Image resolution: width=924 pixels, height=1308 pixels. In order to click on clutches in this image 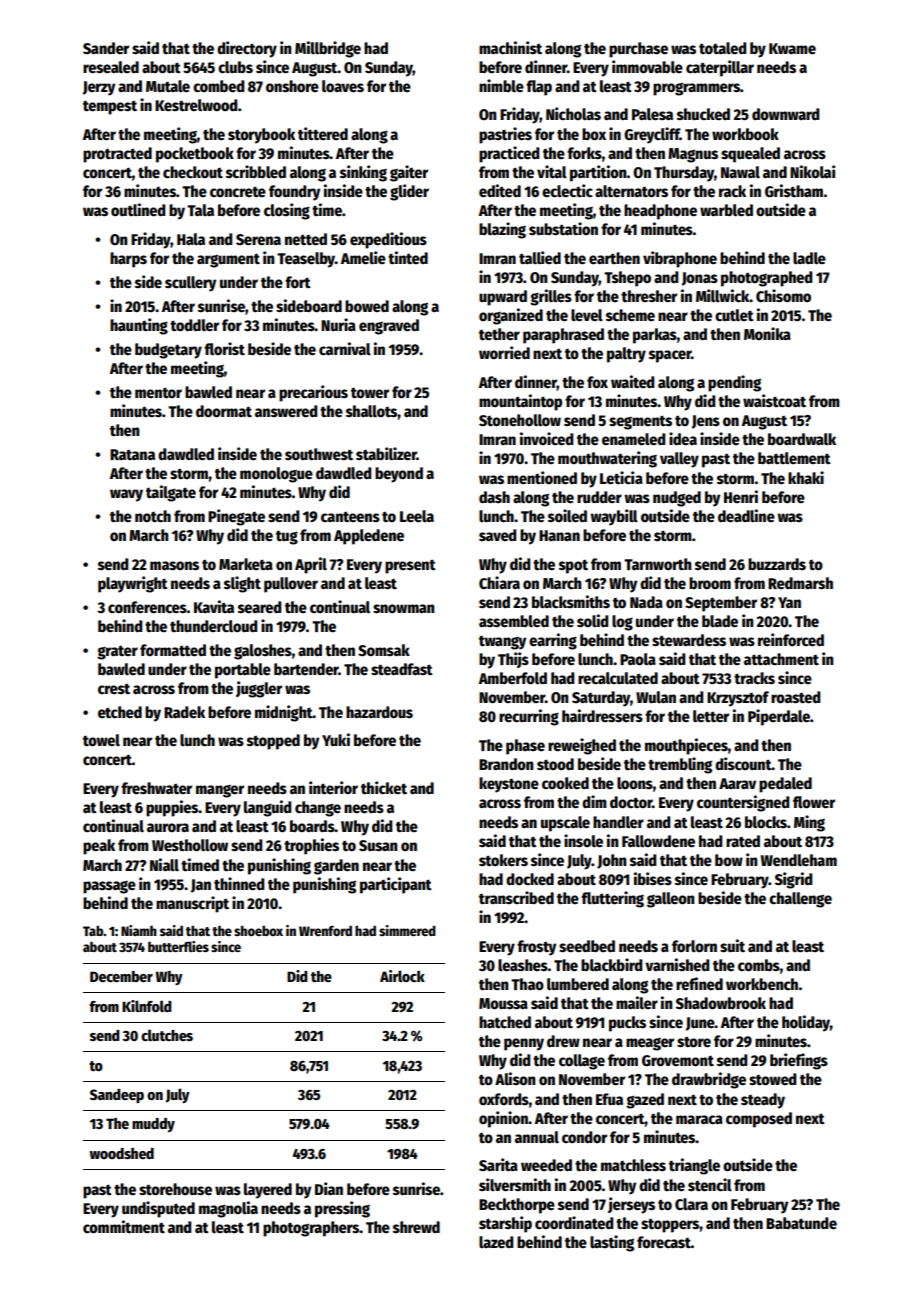, I will do `click(167, 1035)`.
